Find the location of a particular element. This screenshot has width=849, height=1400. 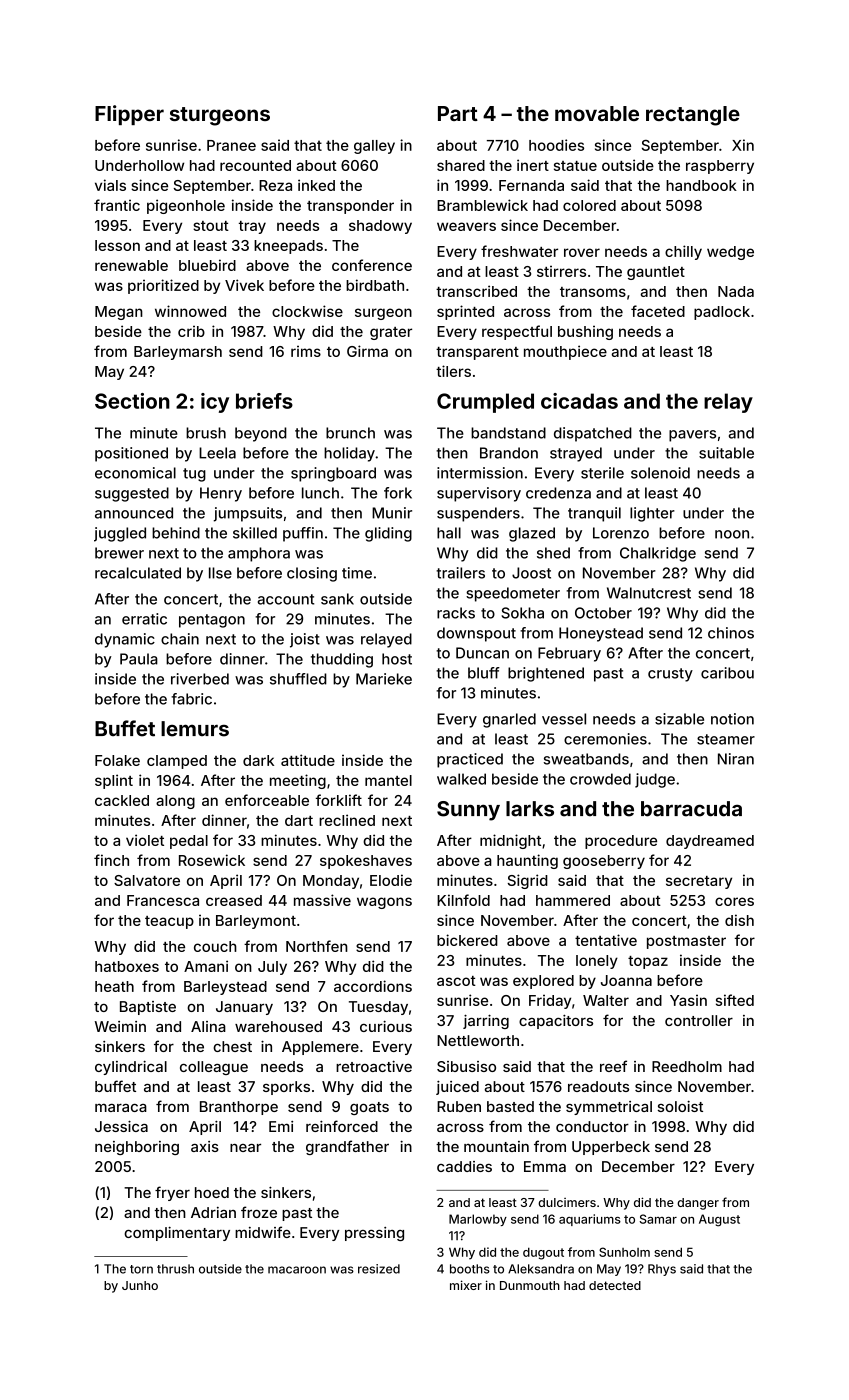

Baptiste is located at coordinates (148, 1008).
